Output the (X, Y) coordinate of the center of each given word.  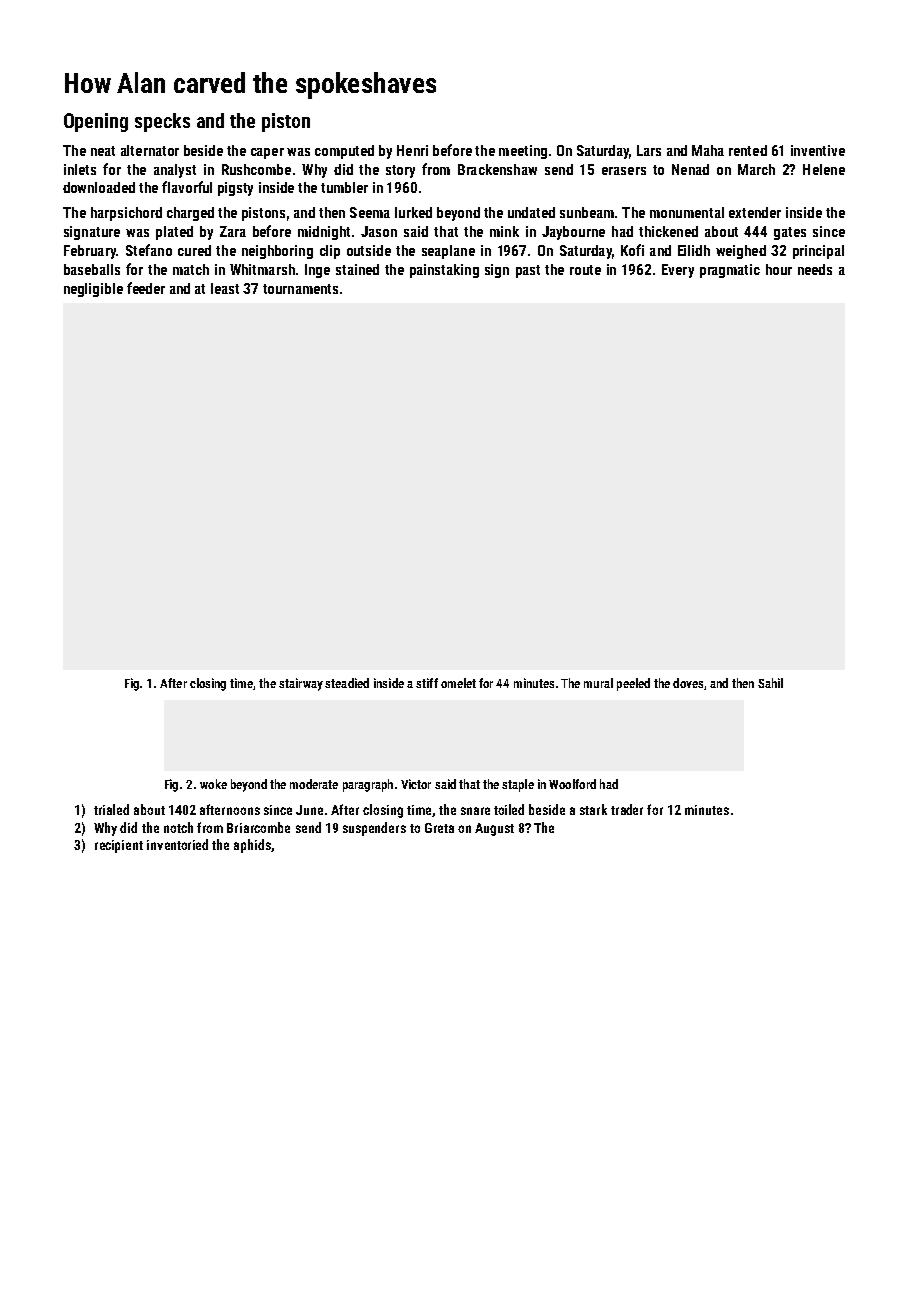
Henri (412, 150)
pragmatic (730, 271)
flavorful (187, 187)
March (756, 169)
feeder (146, 288)
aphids (252, 846)
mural (598, 683)
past (528, 271)
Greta (439, 828)
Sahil (770, 683)
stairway (301, 684)
